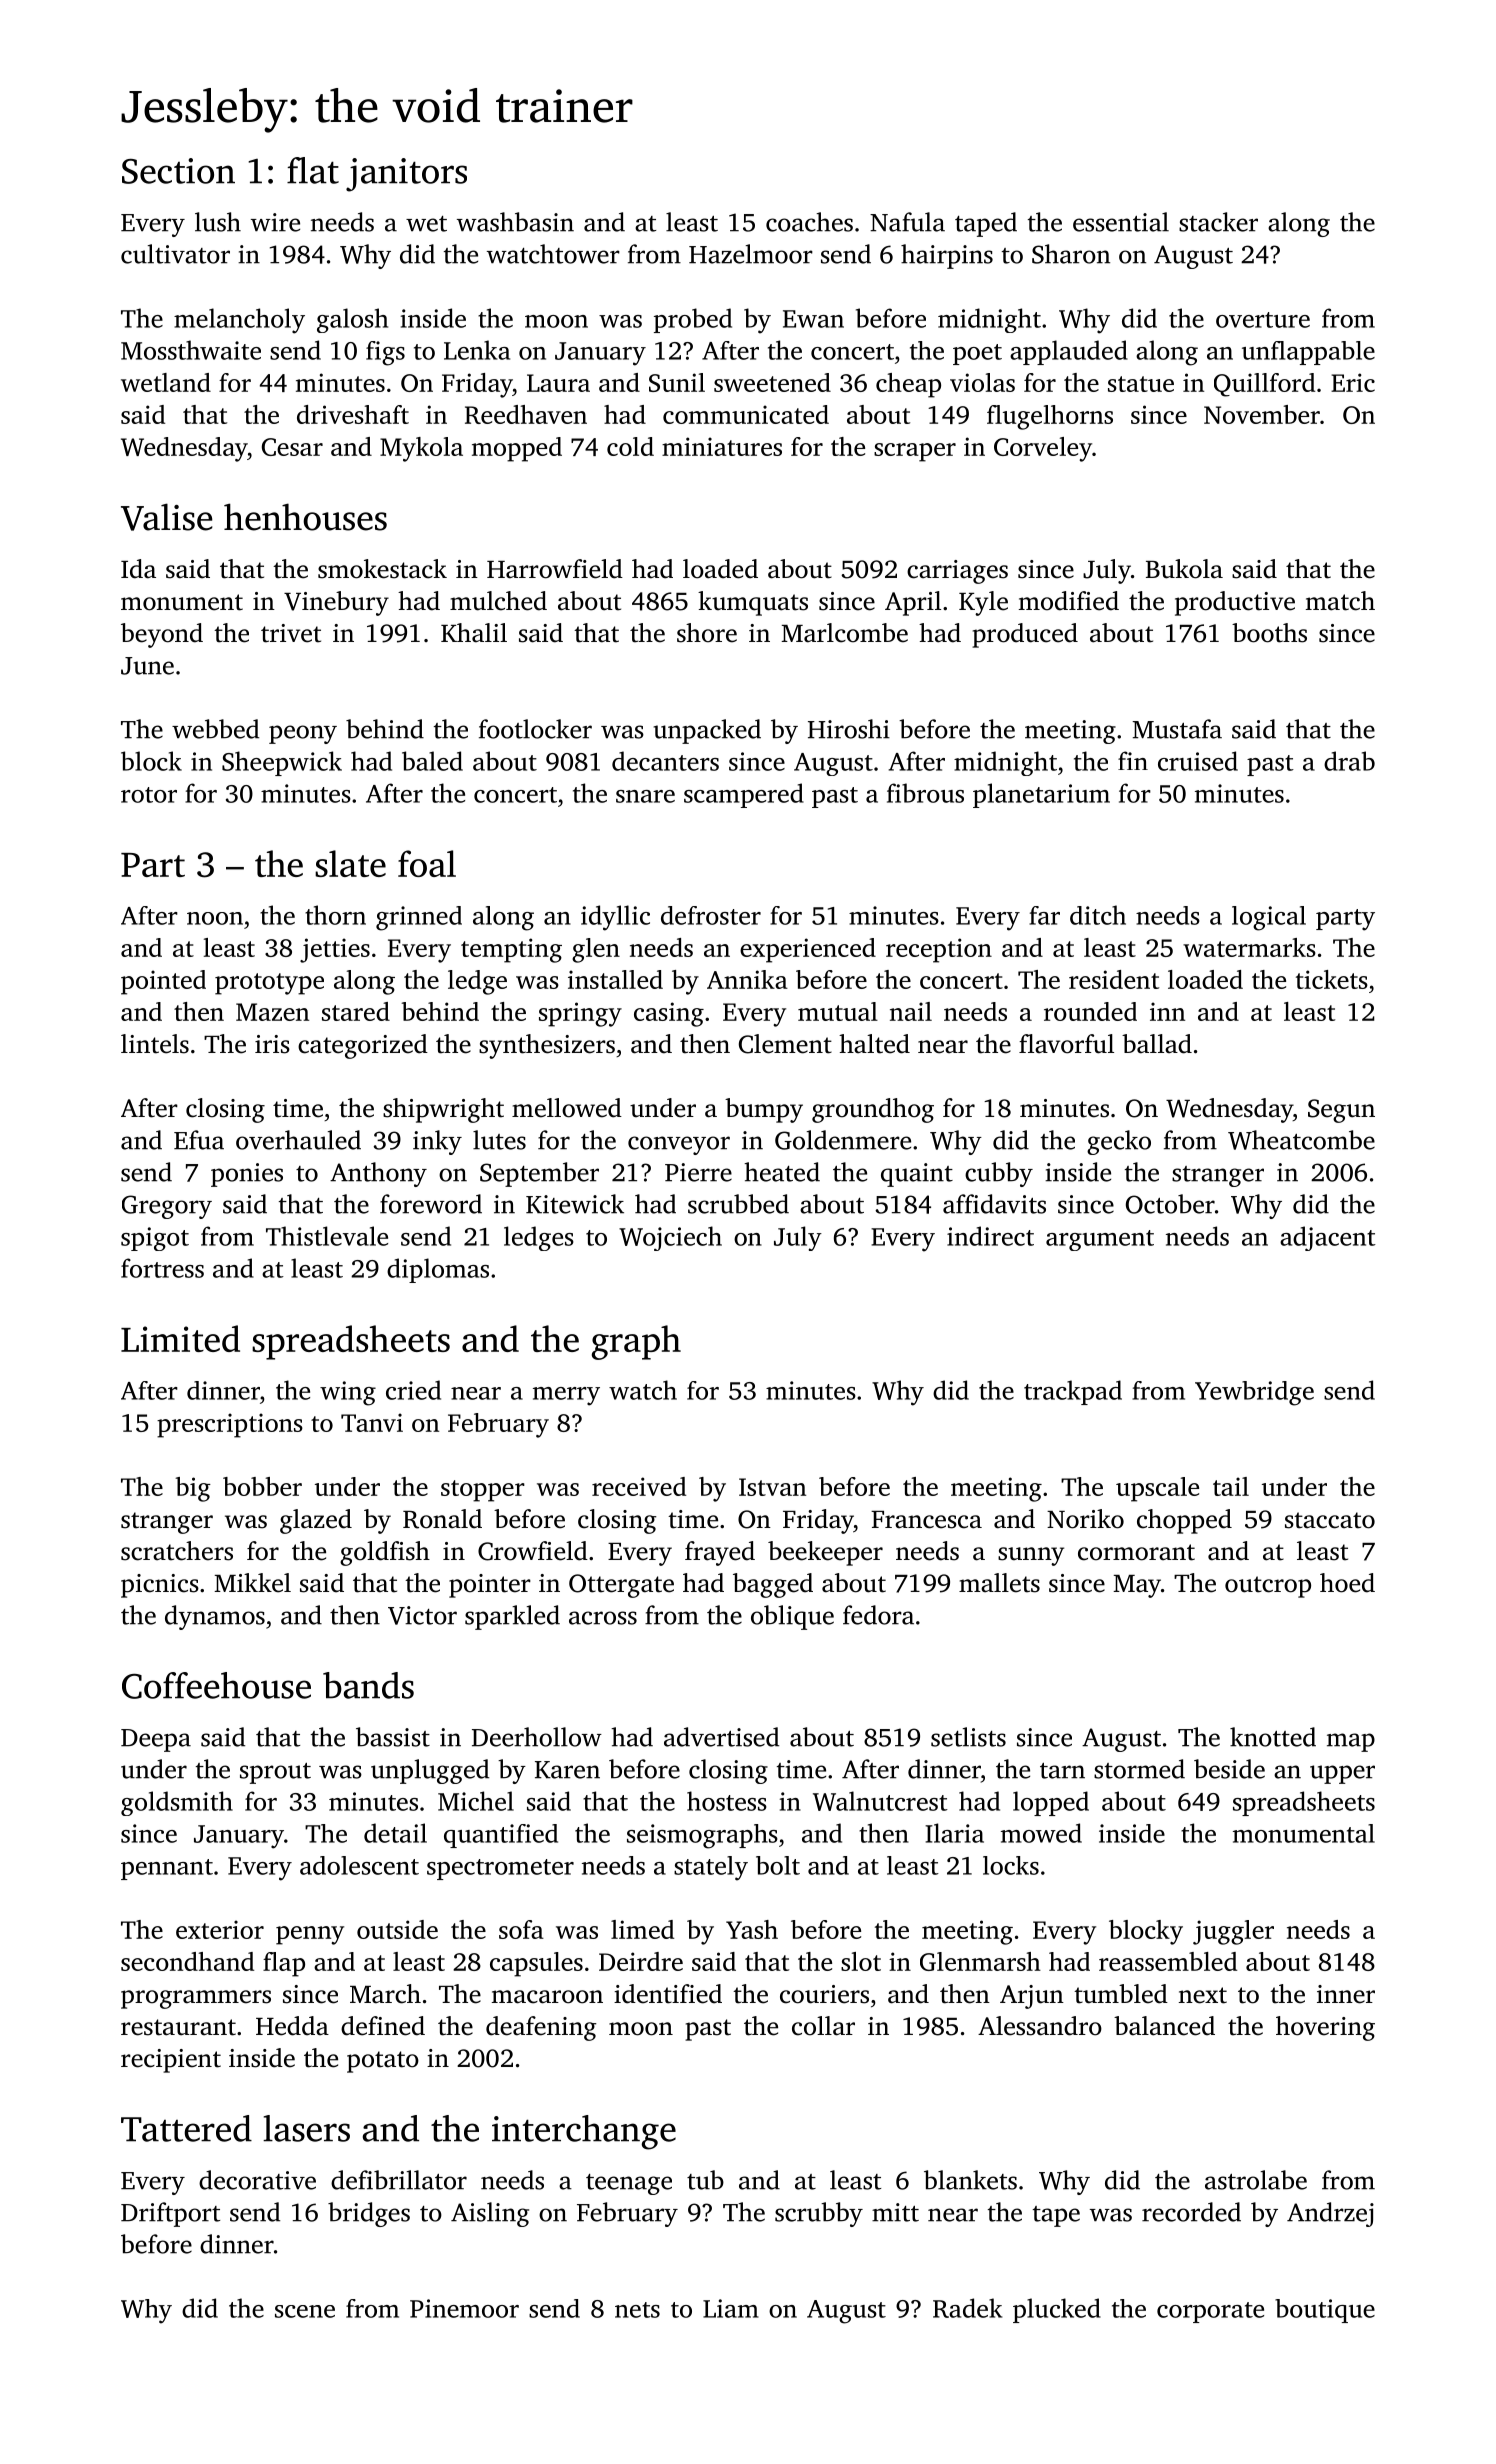 The height and width of the screenshot is (2464, 1496). I want to click on cried, so click(413, 1390).
